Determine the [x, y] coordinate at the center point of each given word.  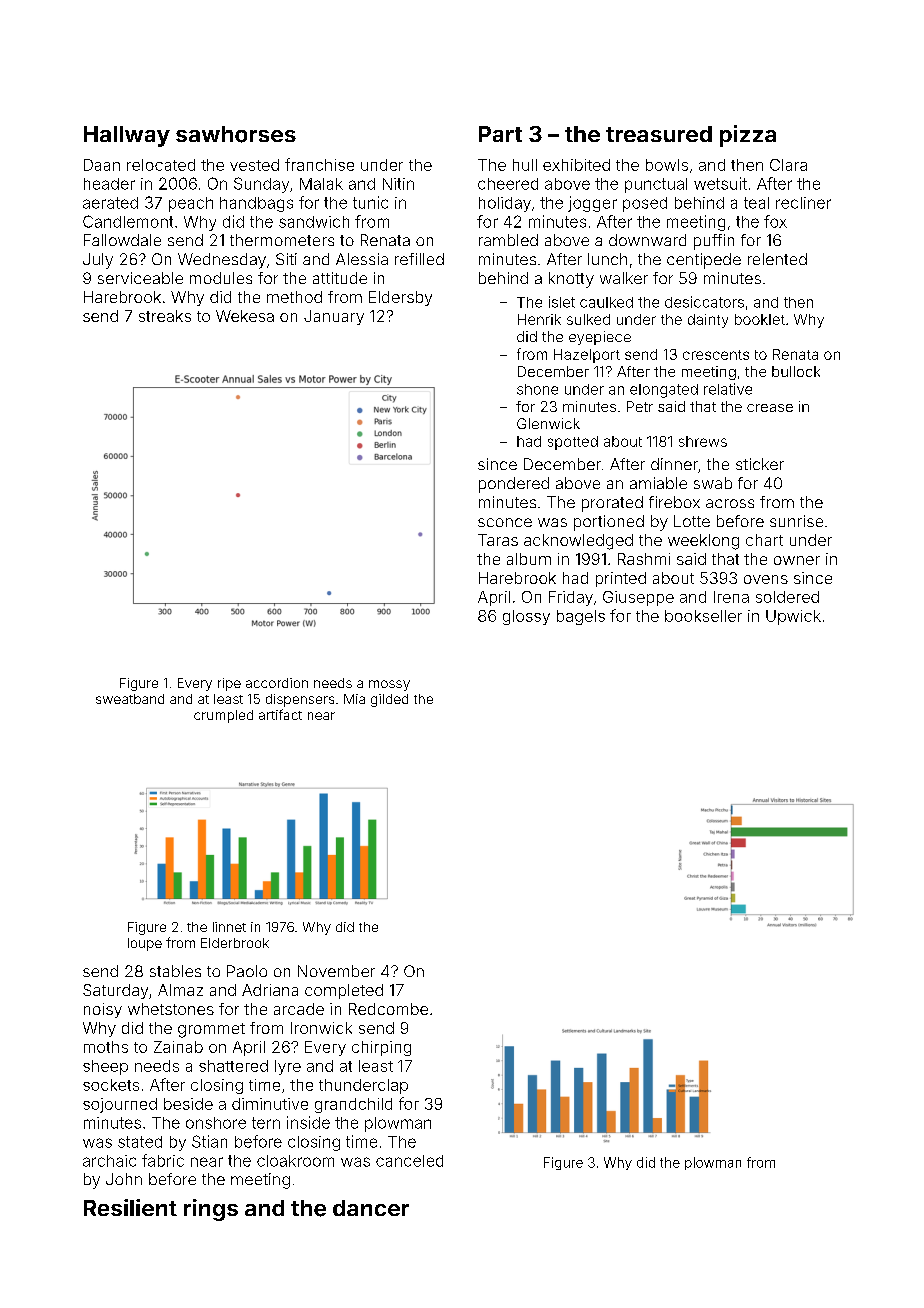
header [109, 184]
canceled [409, 1161]
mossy [389, 685]
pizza [748, 136]
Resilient [130, 1207]
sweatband [130, 699]
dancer [371, 1208]
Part [500, 134]
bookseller [703, 616]
